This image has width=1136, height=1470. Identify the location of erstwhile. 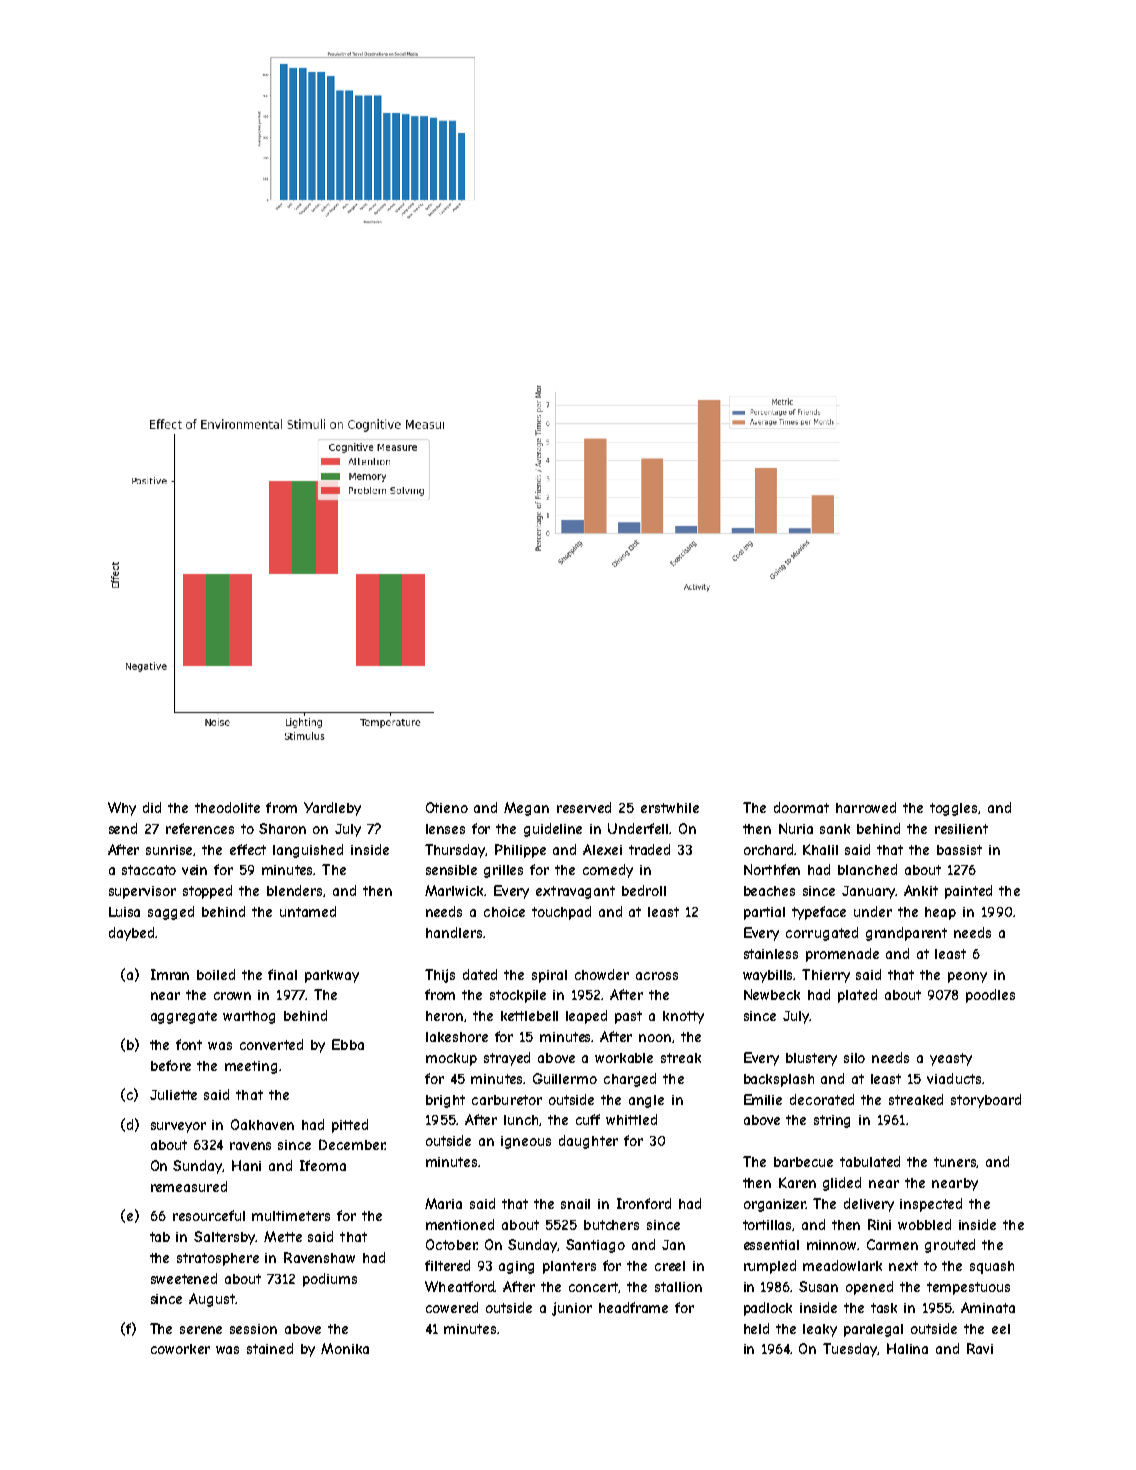
(670, 808).
